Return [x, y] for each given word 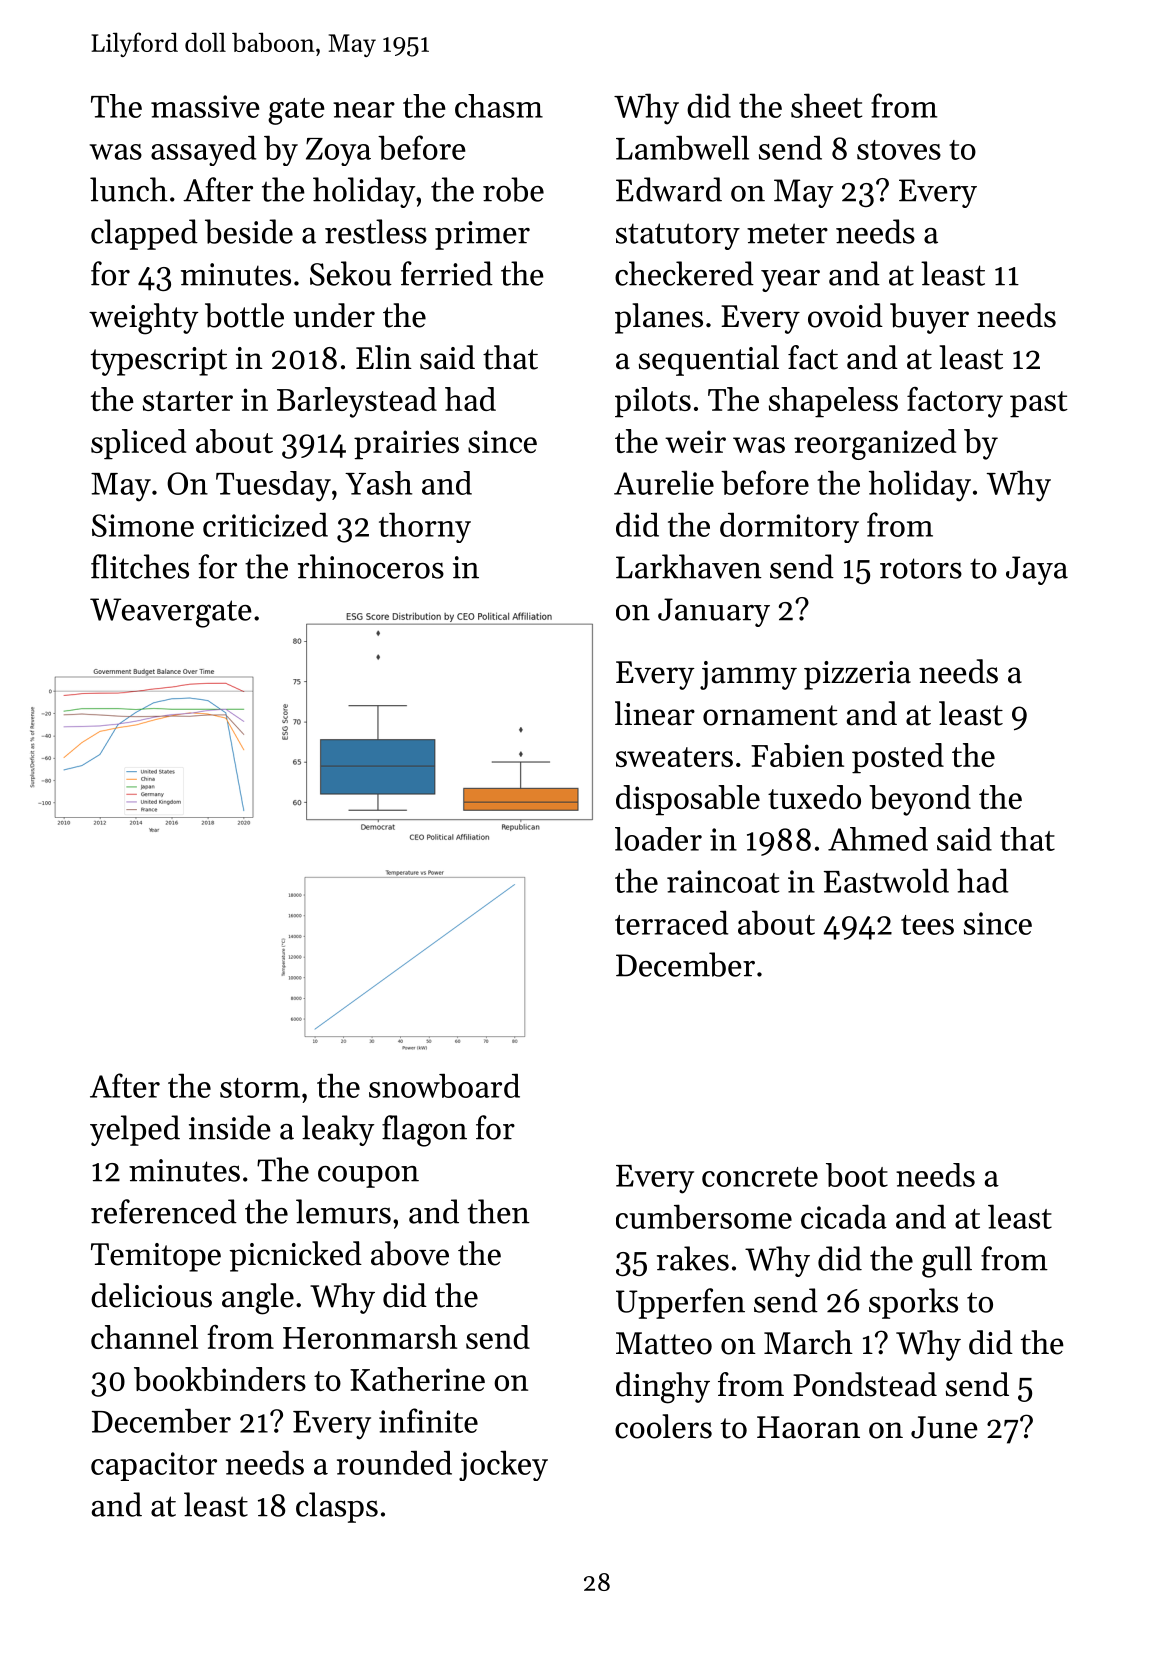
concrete [760, 1177]
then [499, 1211]
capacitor [154, 1466]
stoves [899, 150]
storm [260, 1088]
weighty [144, 319]
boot [857, 1175]
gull [947, 1262]
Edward [669, 189]
